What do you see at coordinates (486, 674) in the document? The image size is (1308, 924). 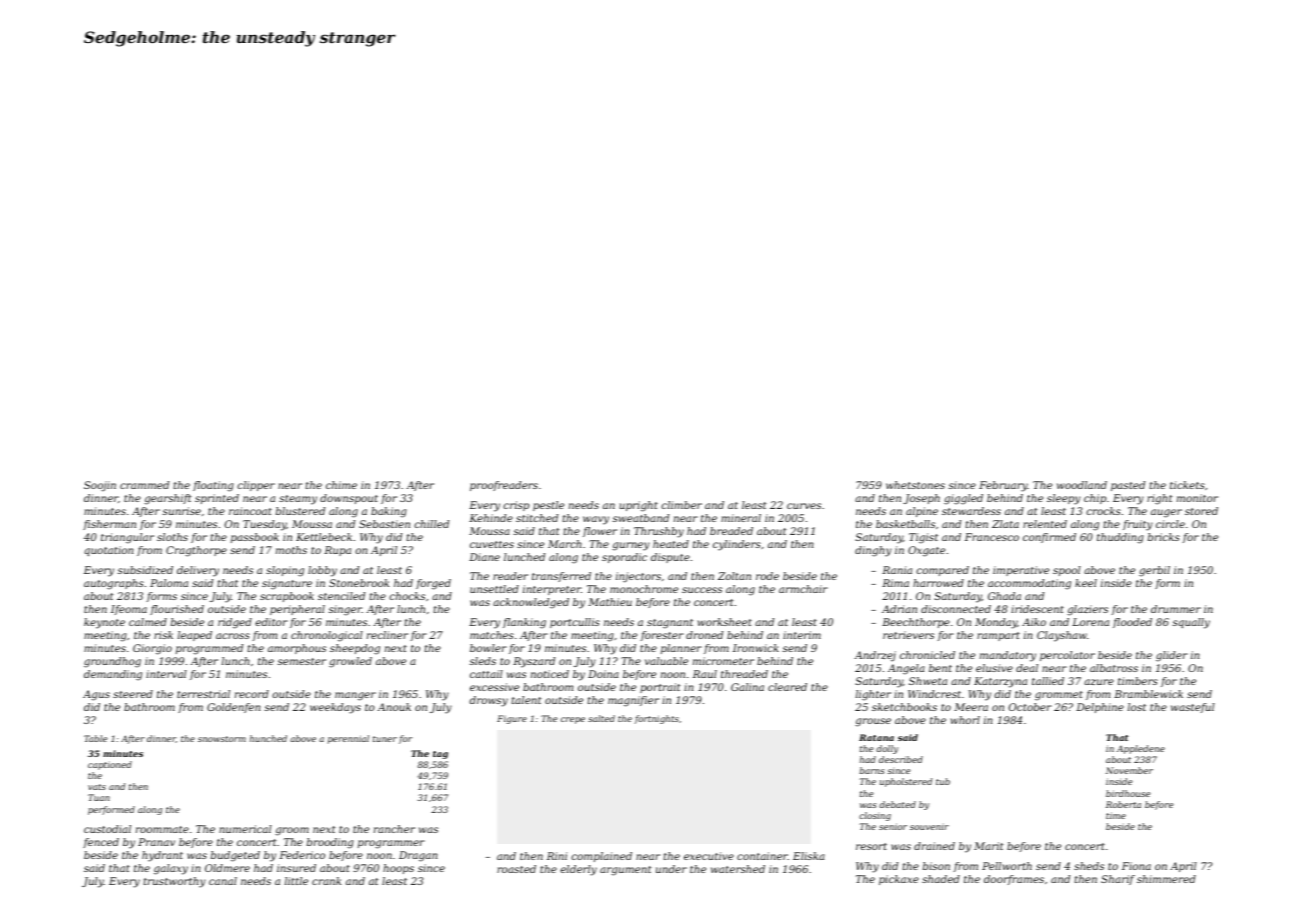 I see `cattail` at bounding box center [486, 674].
